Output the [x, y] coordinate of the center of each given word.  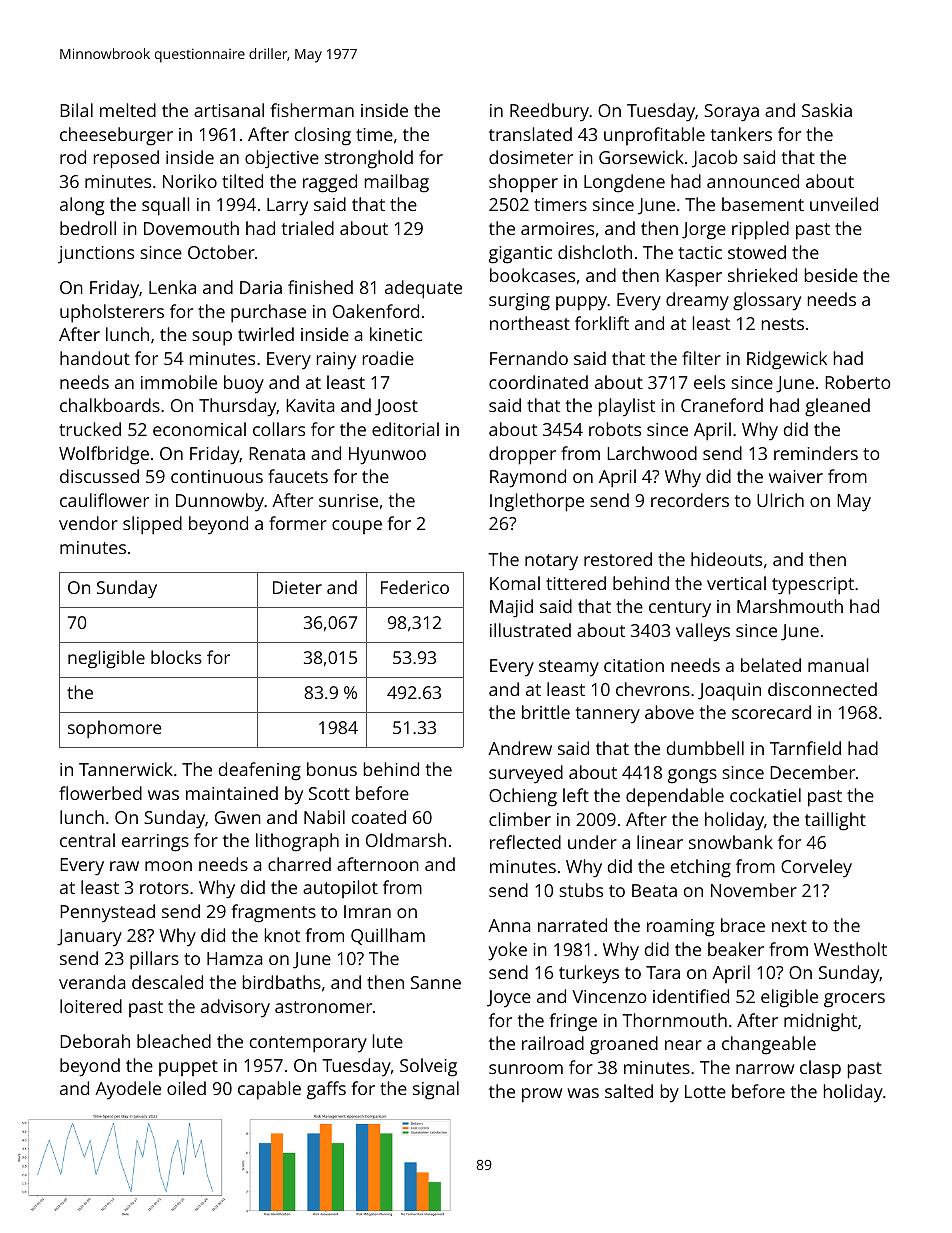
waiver [796, 476]
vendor [88, 523]
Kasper [694, 278]
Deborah [95, 1041]
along [82, 206]
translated [530, 134]
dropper [522, 455]
